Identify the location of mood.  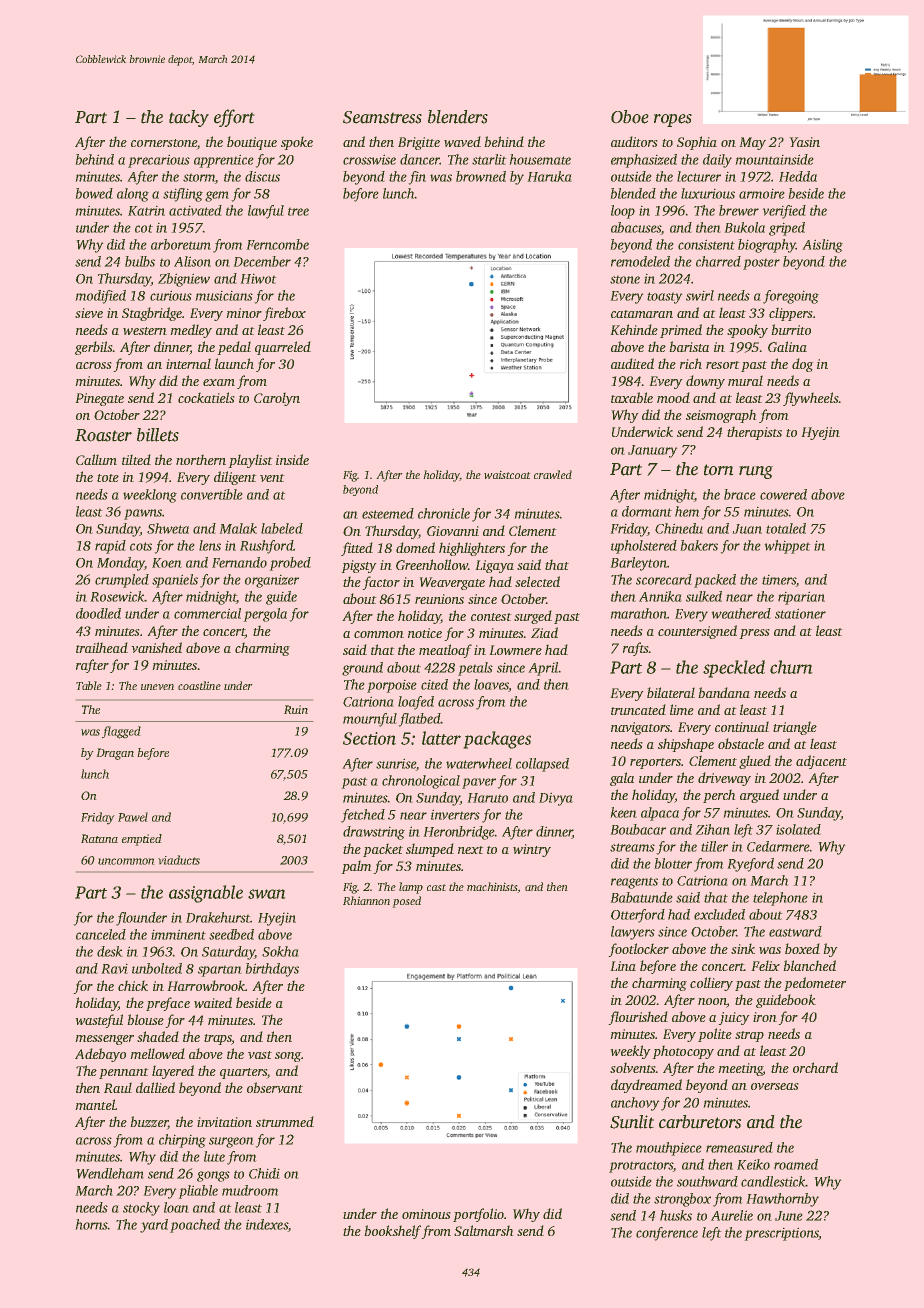
(673, 397).
